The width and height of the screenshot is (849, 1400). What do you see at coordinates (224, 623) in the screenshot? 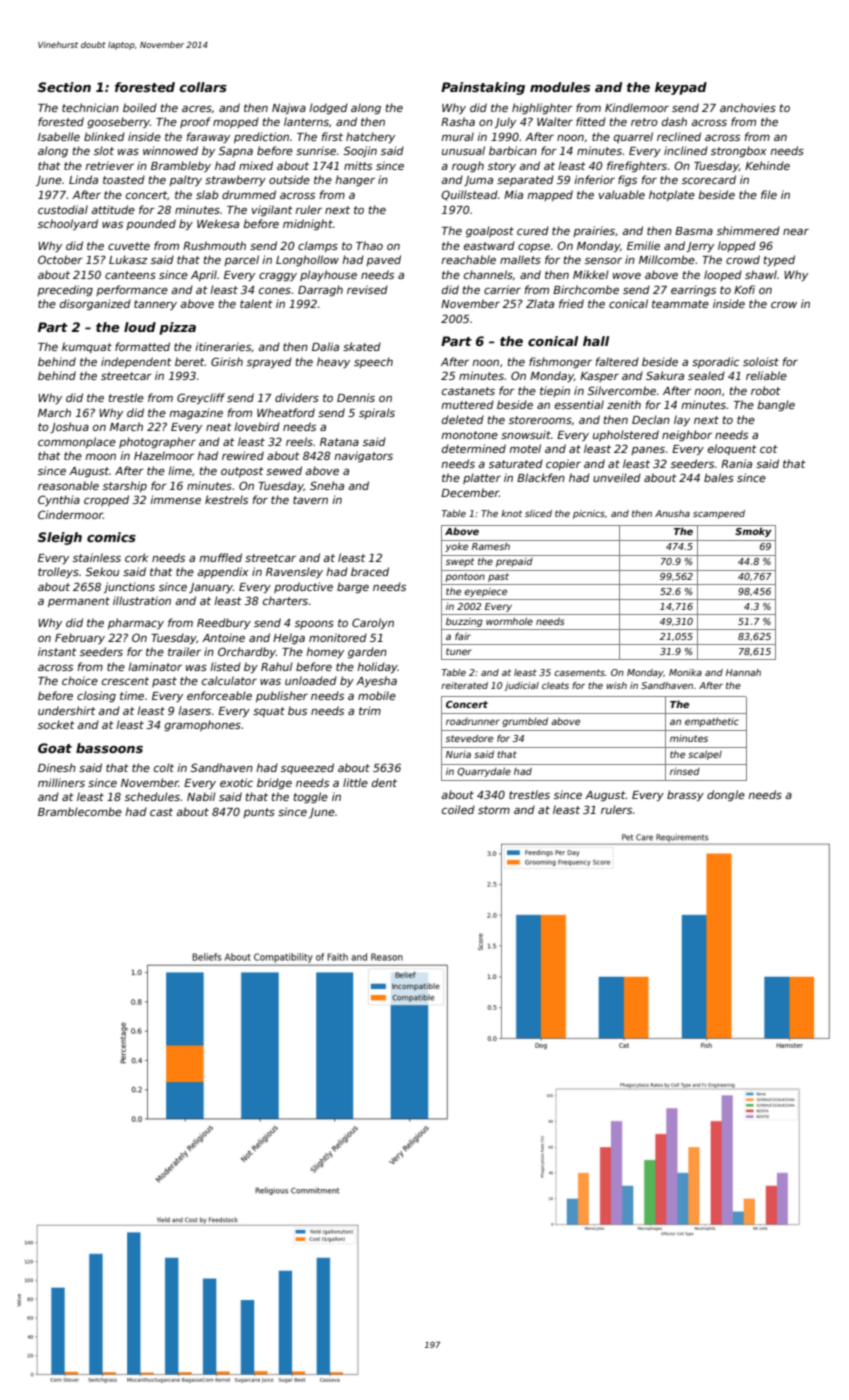
I see `Reedbury` at bounding box center [224, 623].
